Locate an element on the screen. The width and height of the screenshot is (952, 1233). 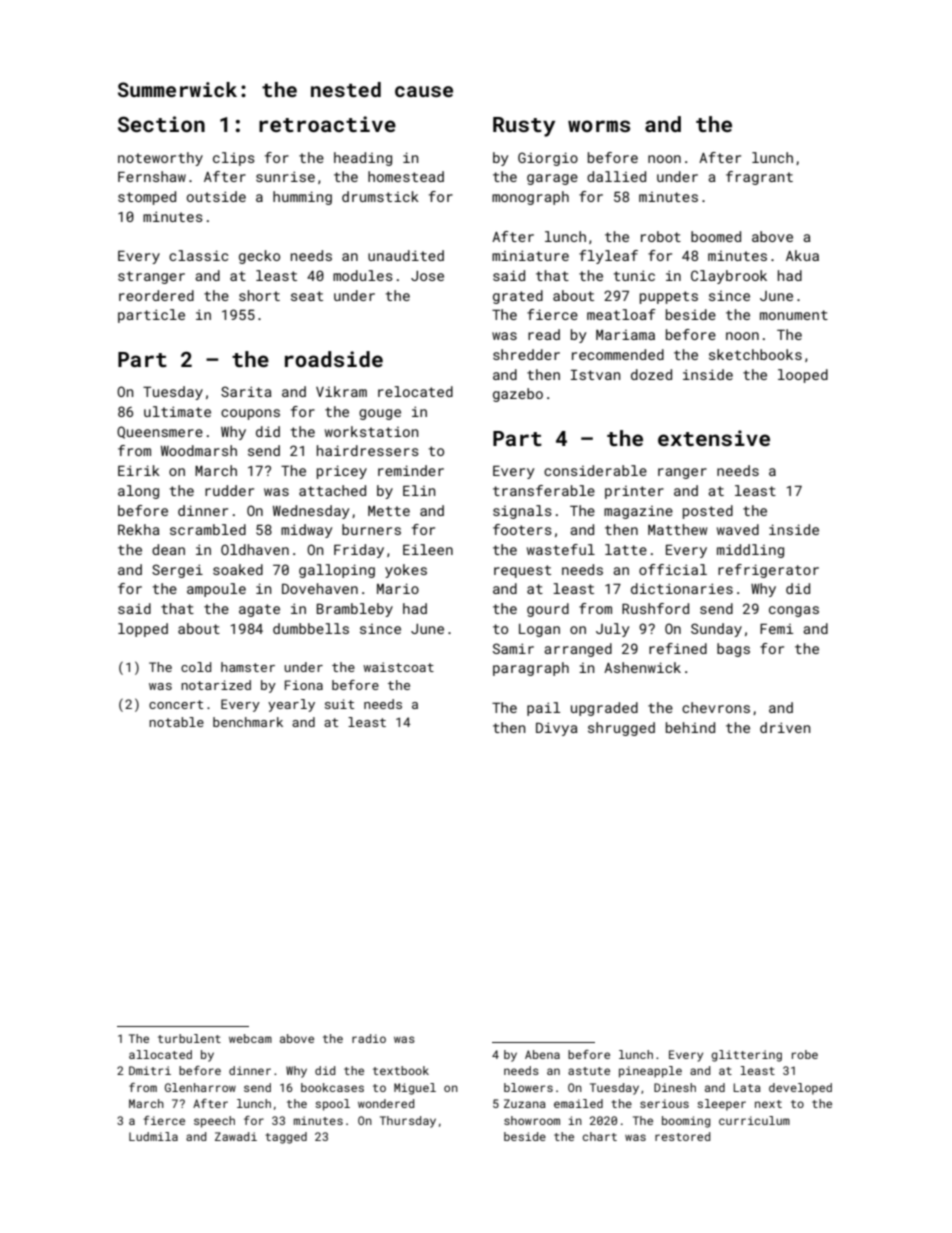
Divya is located at coordinates (556, 729).
